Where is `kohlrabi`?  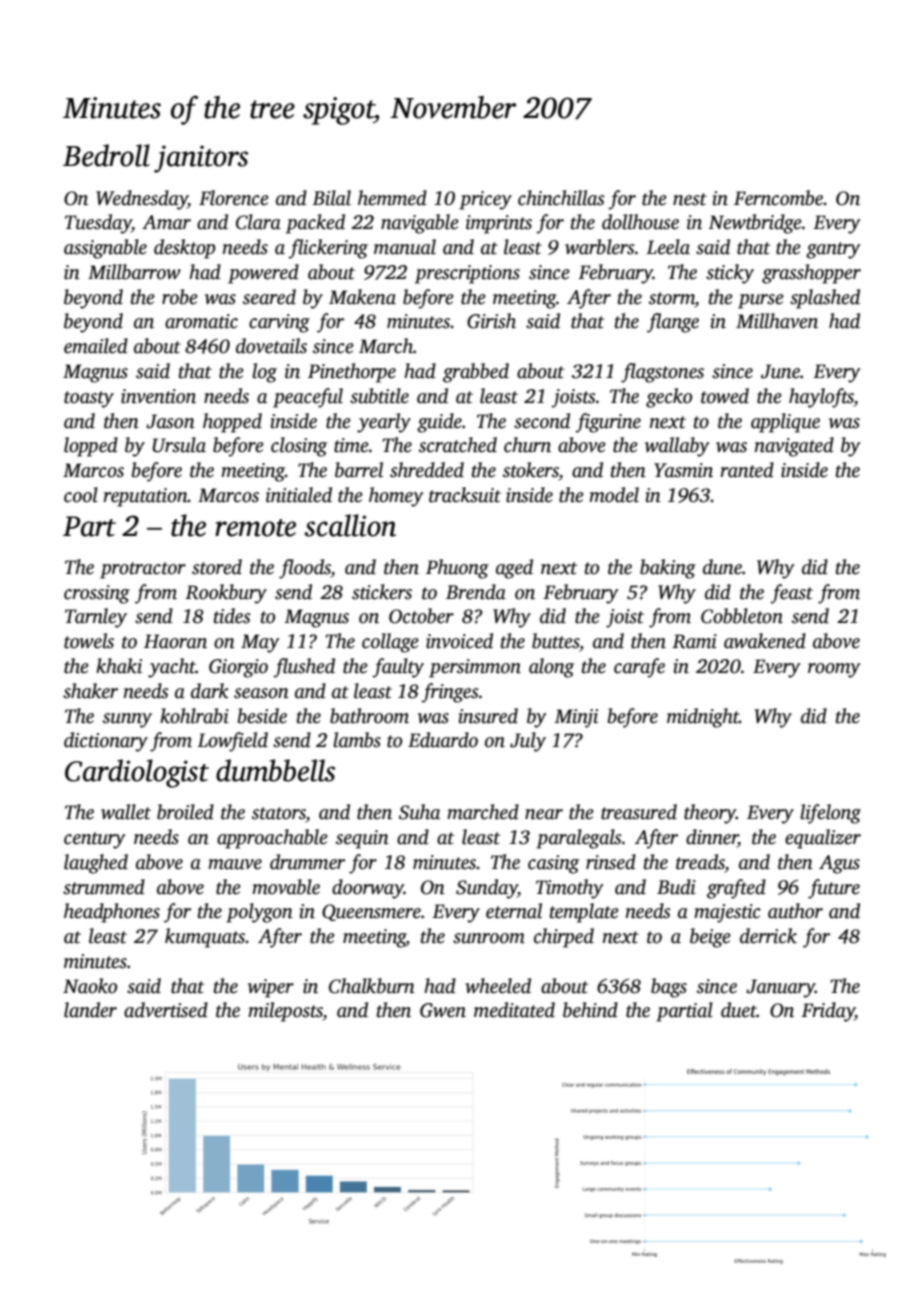
kohlrabi is located at coordinates (194, 716).
